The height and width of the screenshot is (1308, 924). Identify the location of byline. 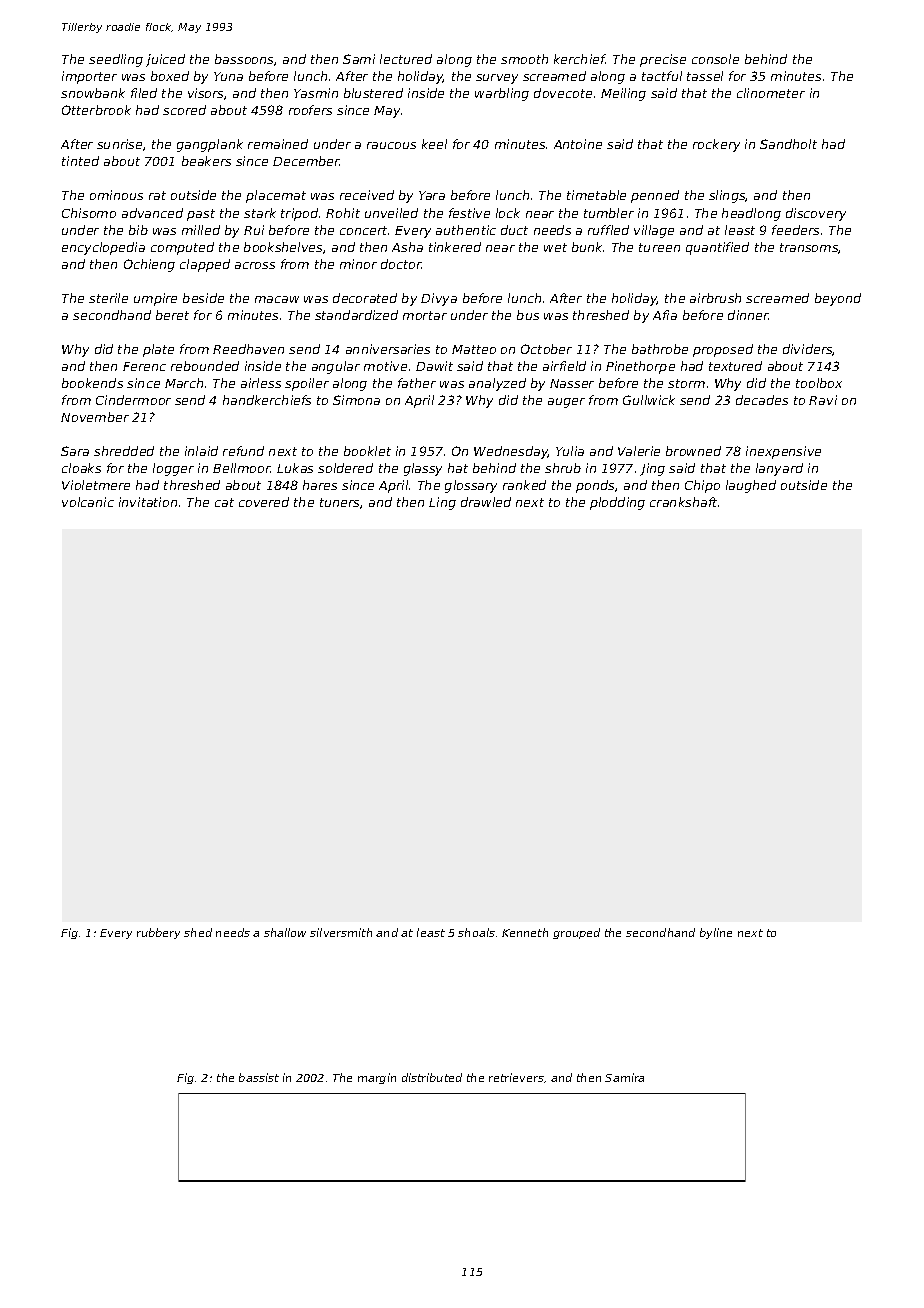
(716, 933).
